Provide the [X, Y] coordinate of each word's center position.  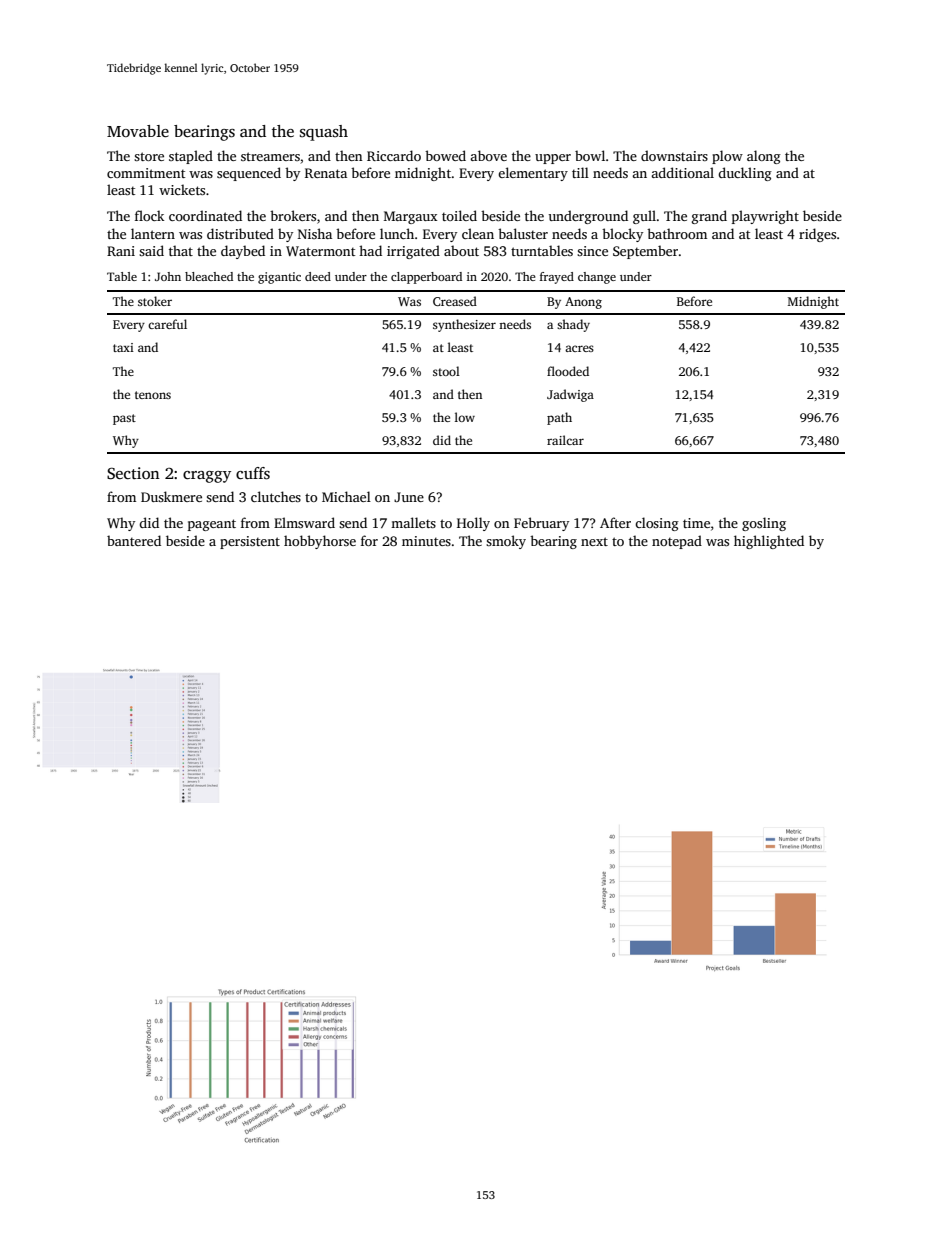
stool [446, 371]
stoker [155, 301]
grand [709, 217]
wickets [182, 189]
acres [579, 348]
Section [133, 473]
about [461, 250]
